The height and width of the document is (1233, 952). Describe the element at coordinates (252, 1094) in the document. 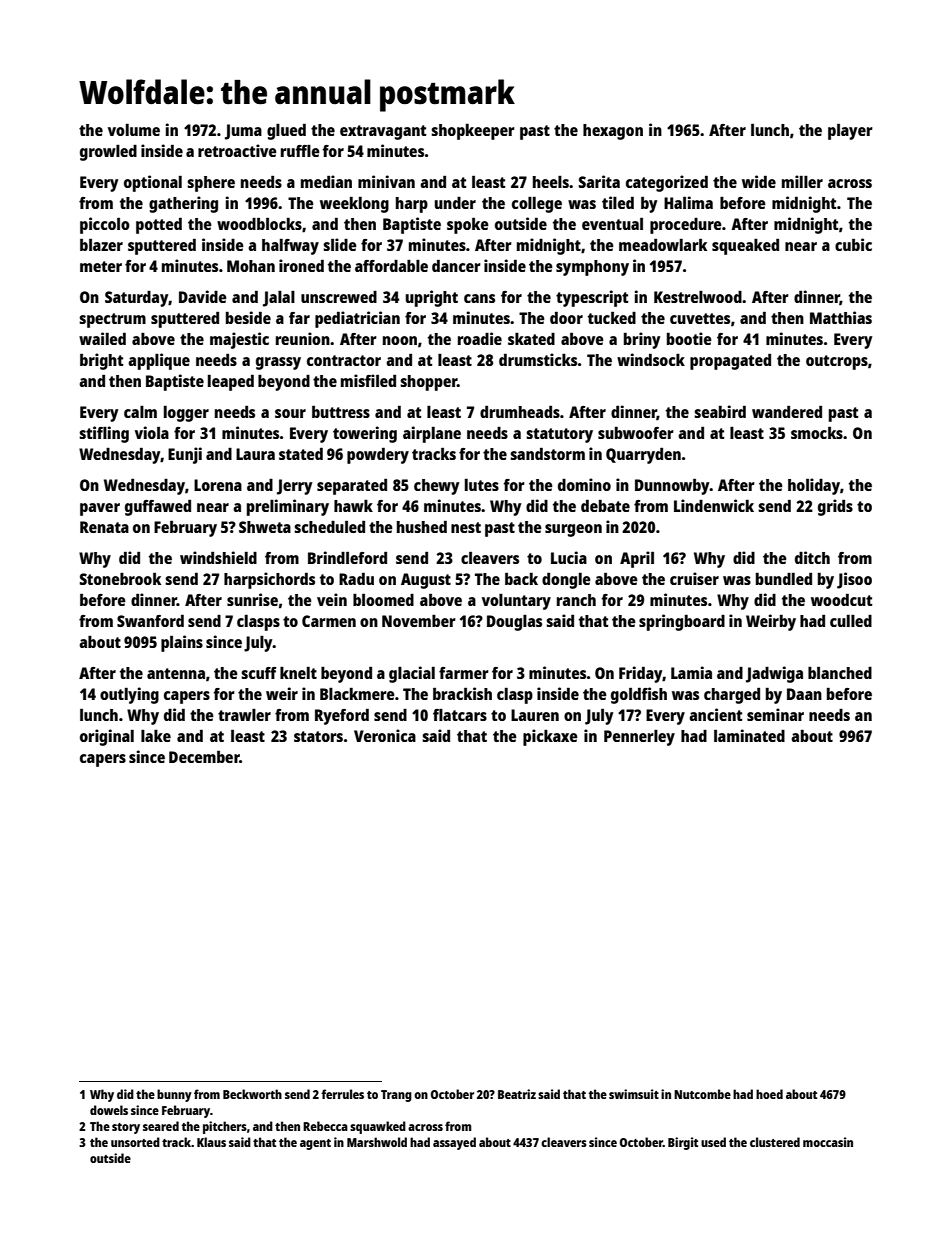

I see `Beckworth` at that location.
